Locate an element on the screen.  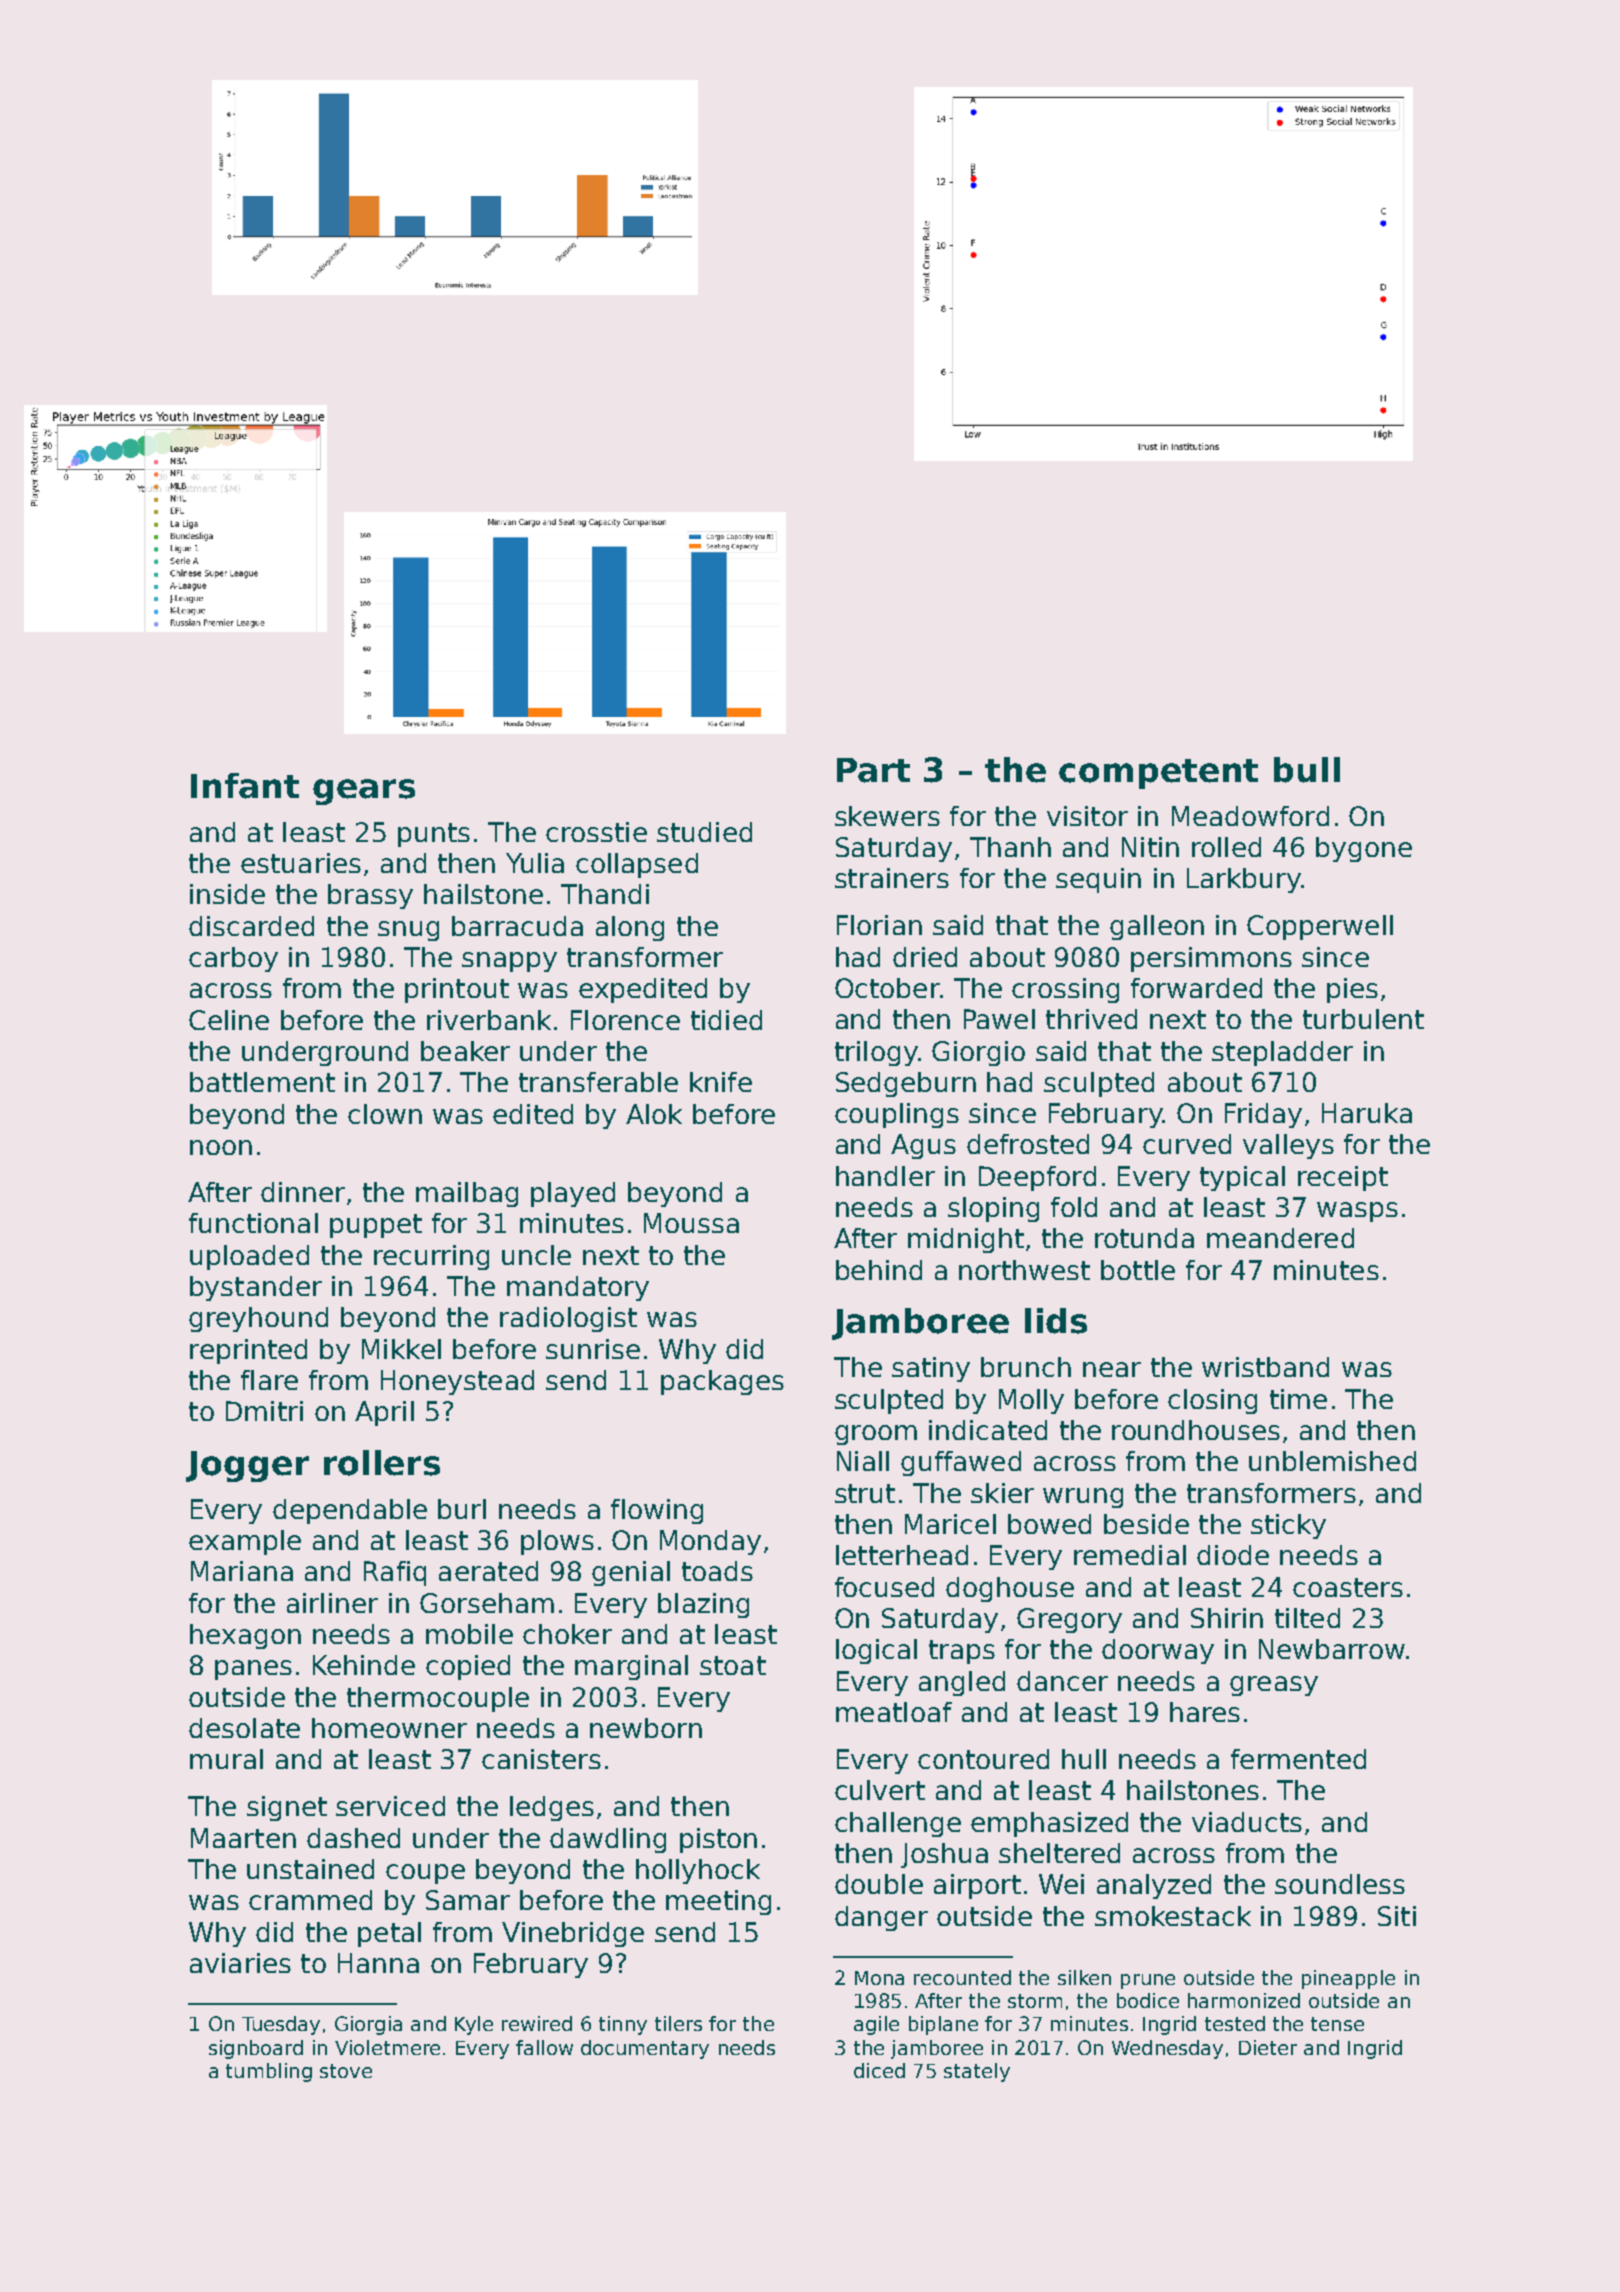
aviaries is located at coordinates (240, 1963).
